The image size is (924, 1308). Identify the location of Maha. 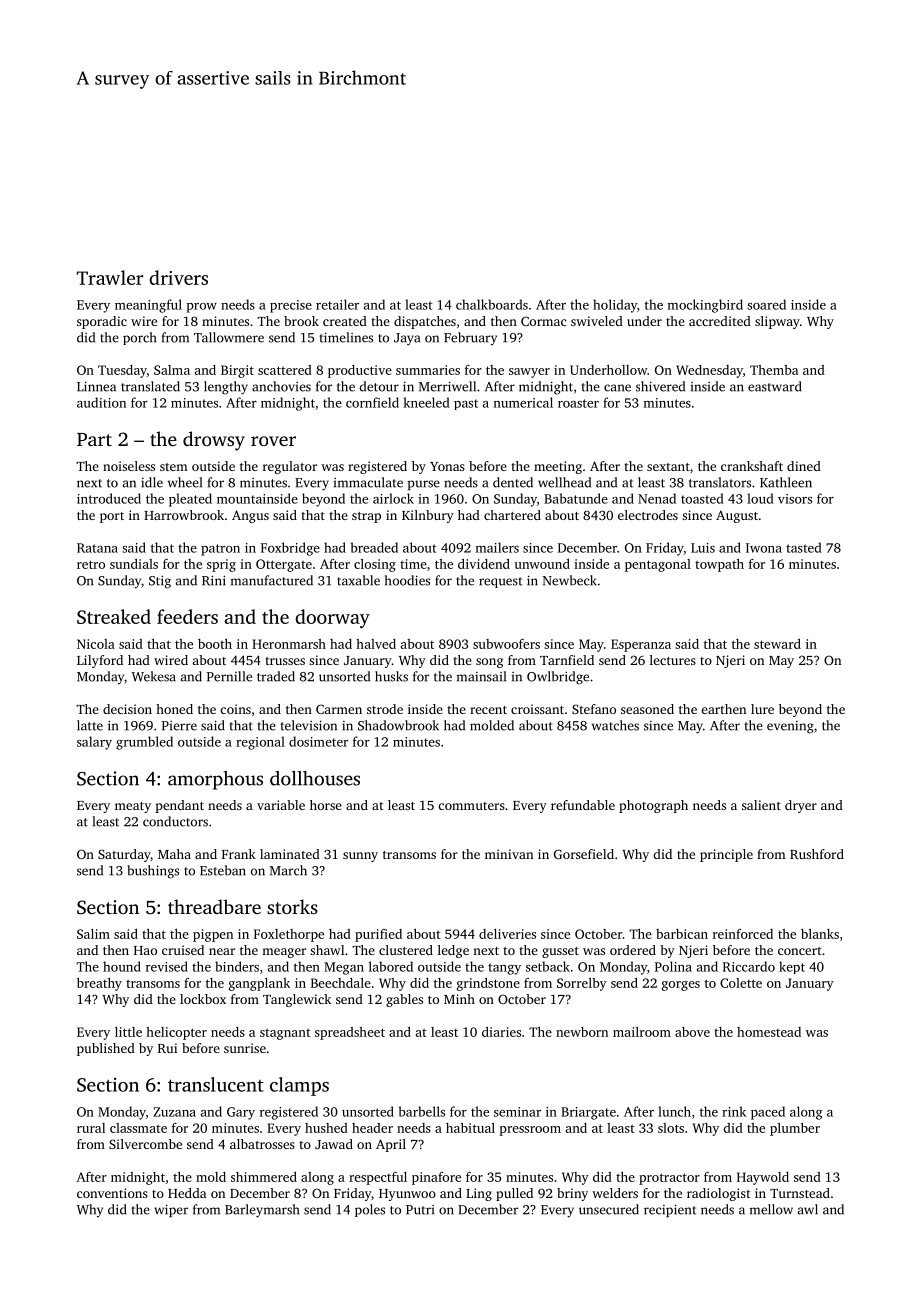
(174, 854).
